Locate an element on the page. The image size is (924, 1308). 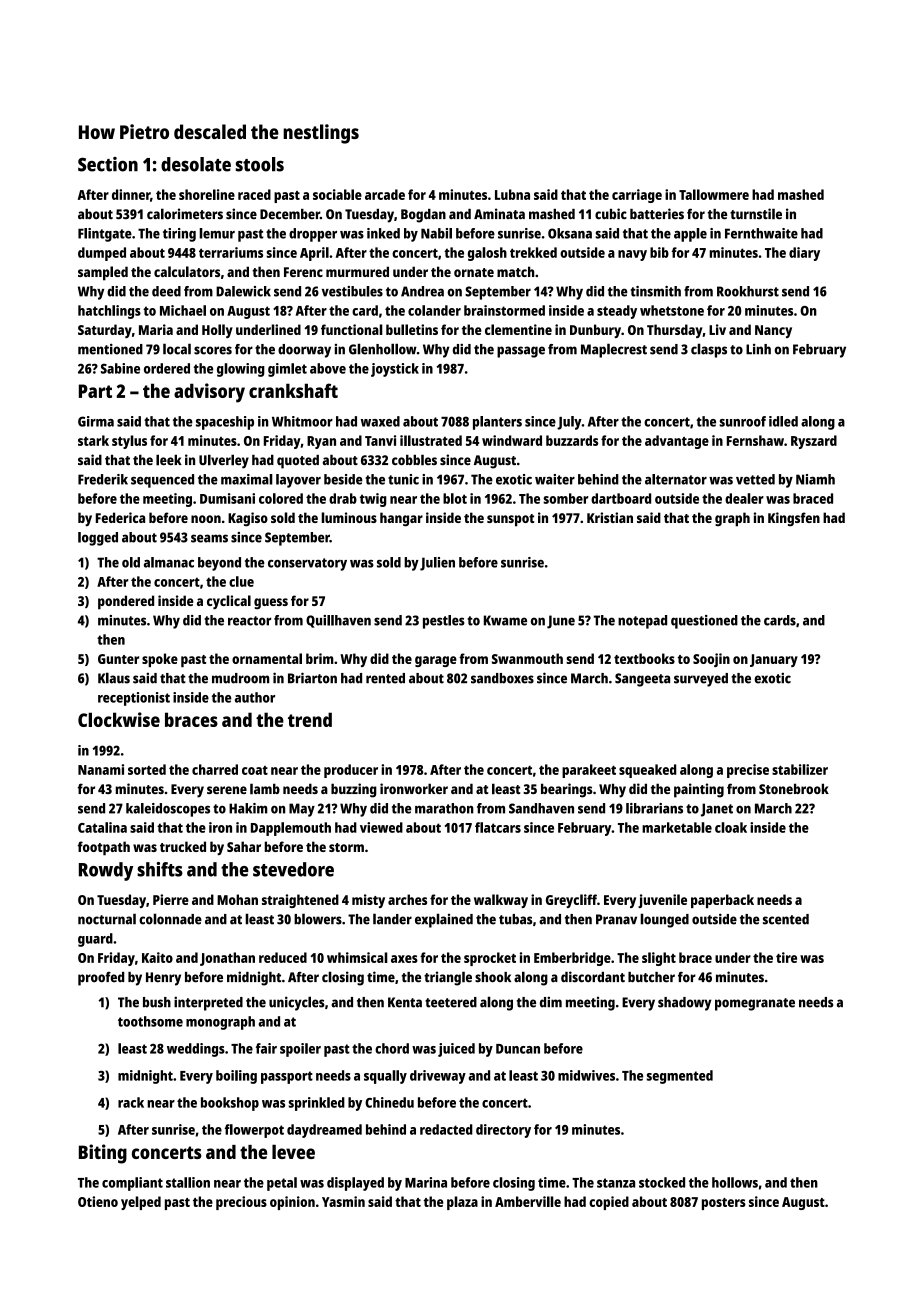
carriage is located at coordinates (637, 196).
